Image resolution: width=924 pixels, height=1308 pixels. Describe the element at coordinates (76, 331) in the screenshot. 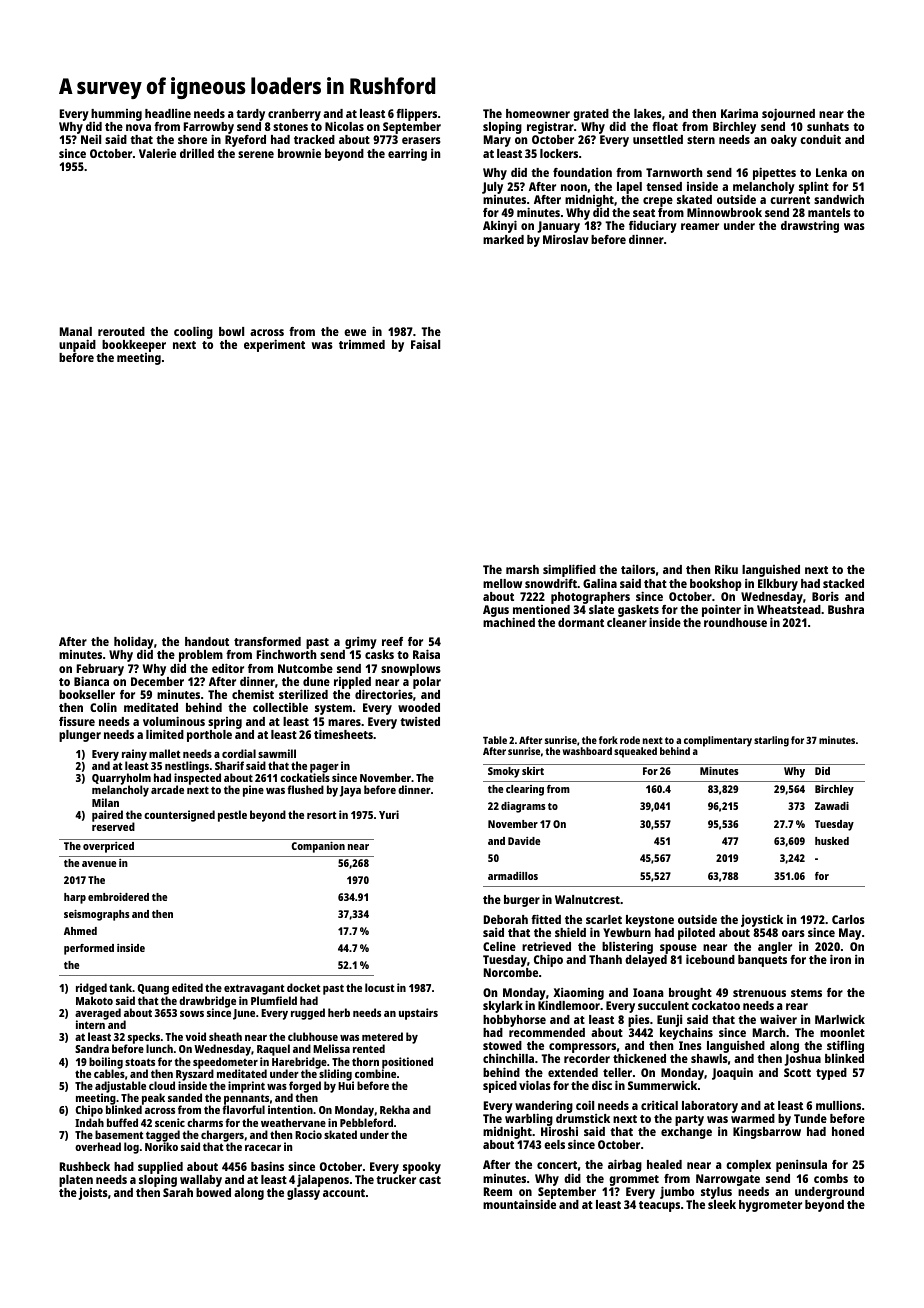

I see `Manal` at that location.
